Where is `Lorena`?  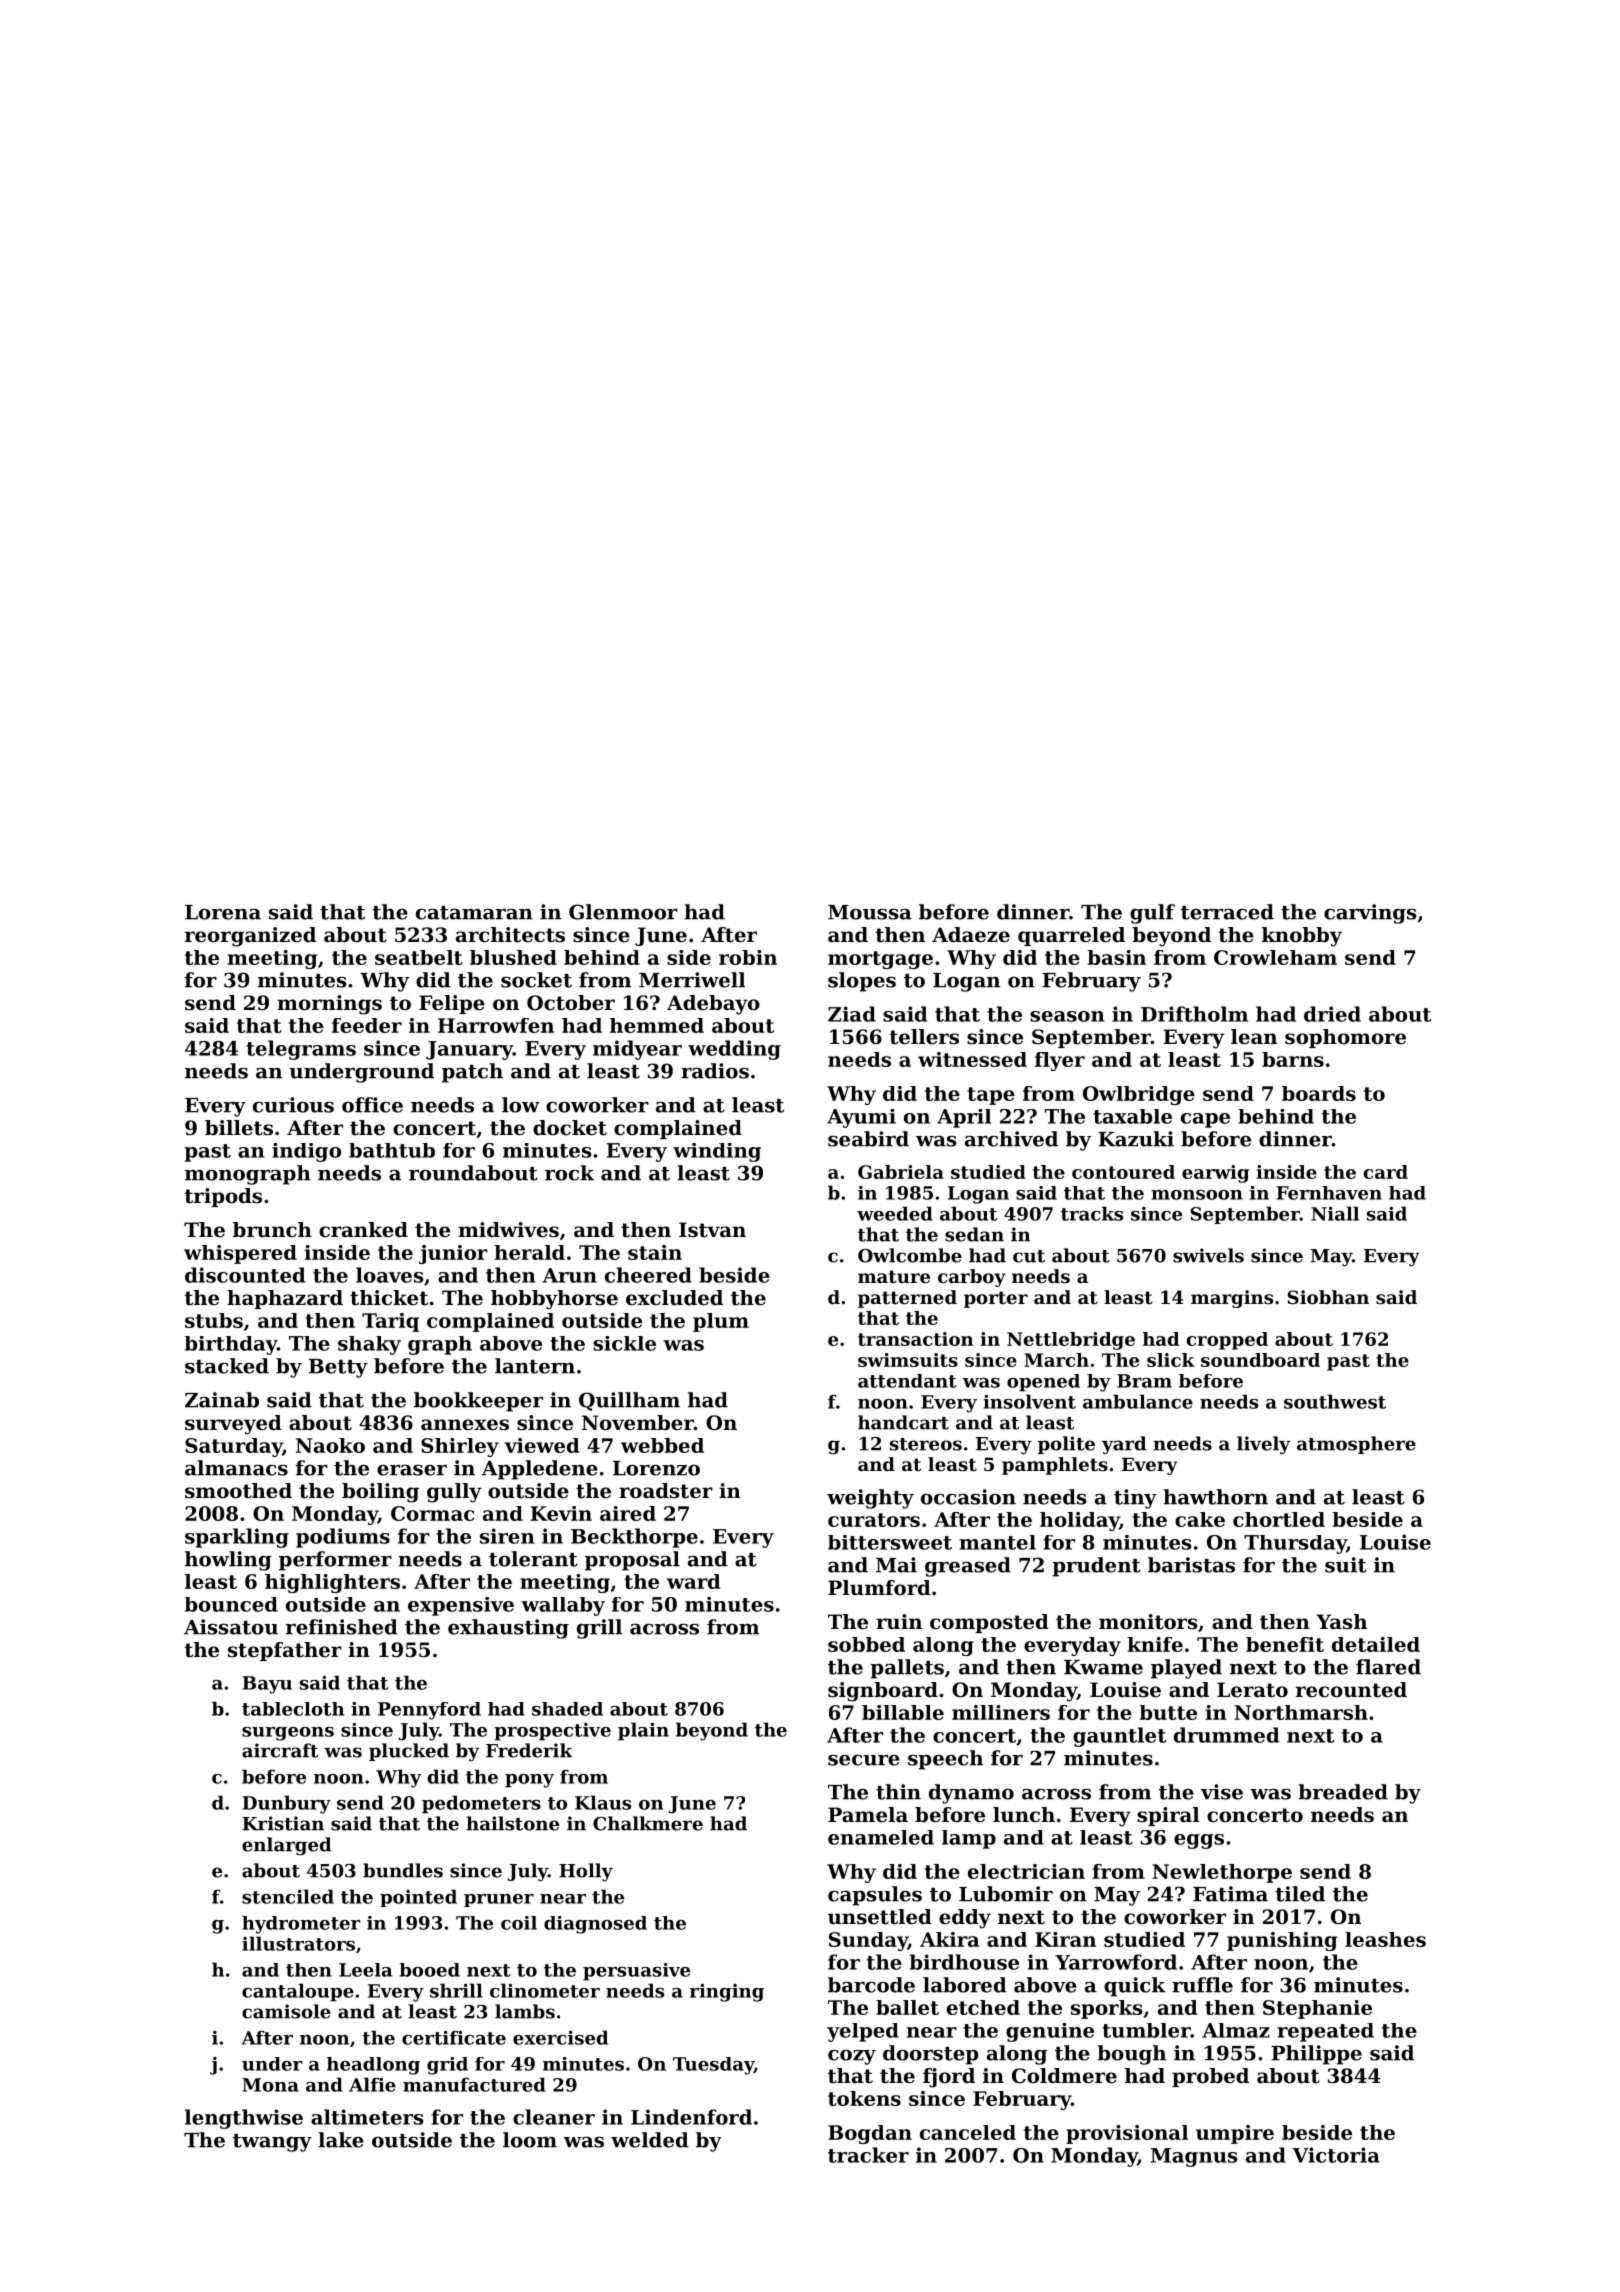
Lorena is located at coordinates (223, 912).
